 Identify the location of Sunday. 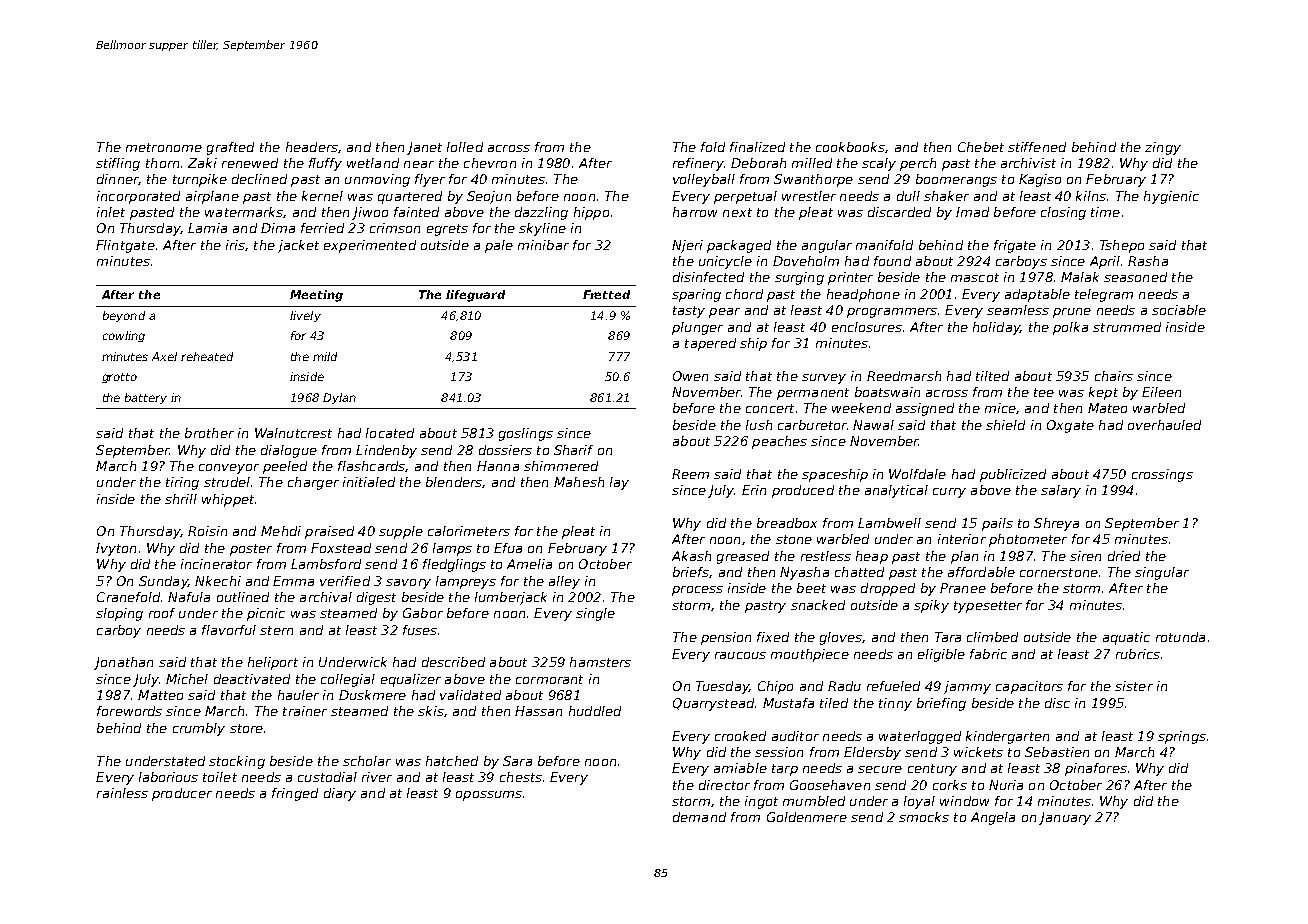
(163, 582).
